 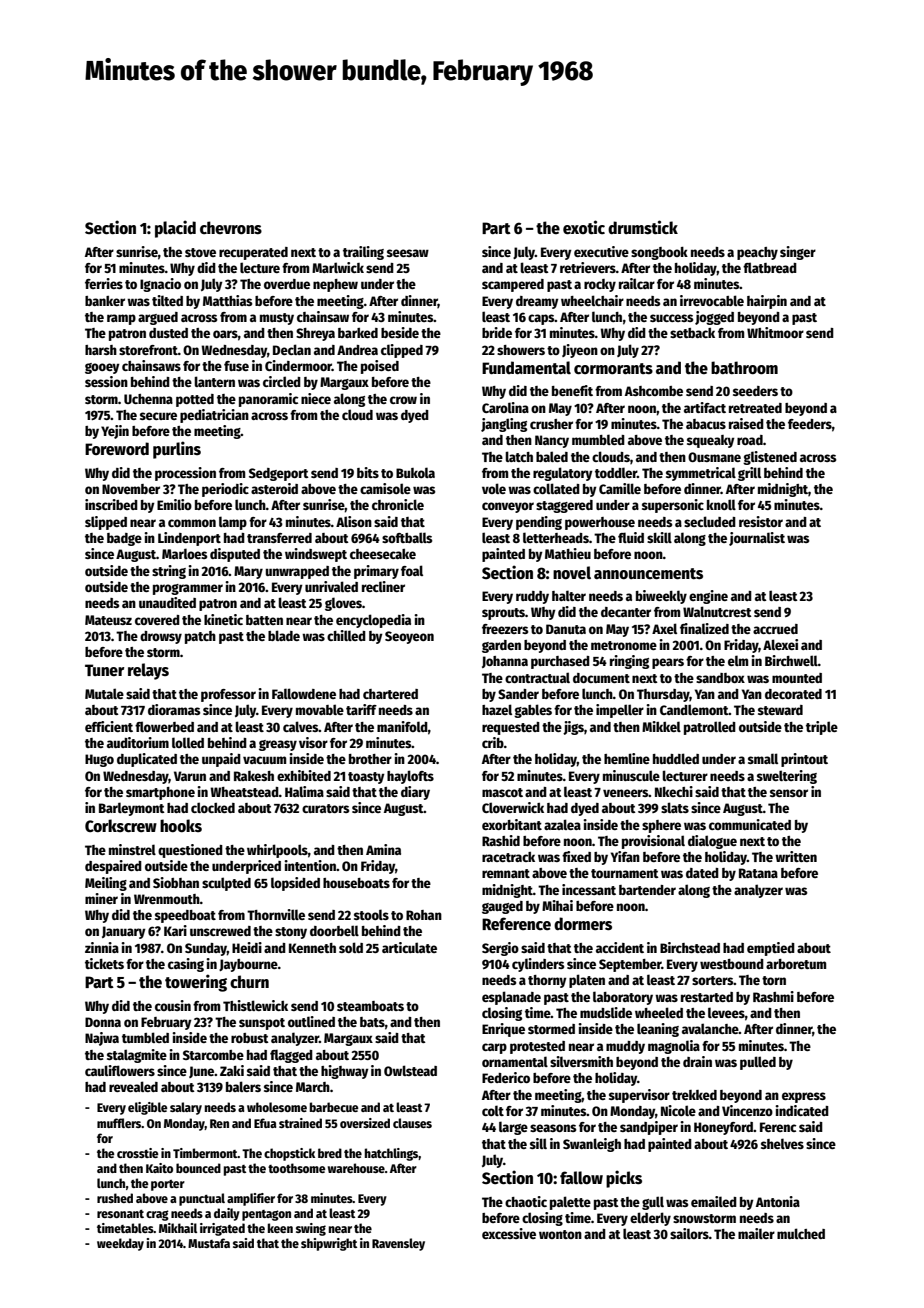 I want to click on singer, so click(x=798, y=253).
